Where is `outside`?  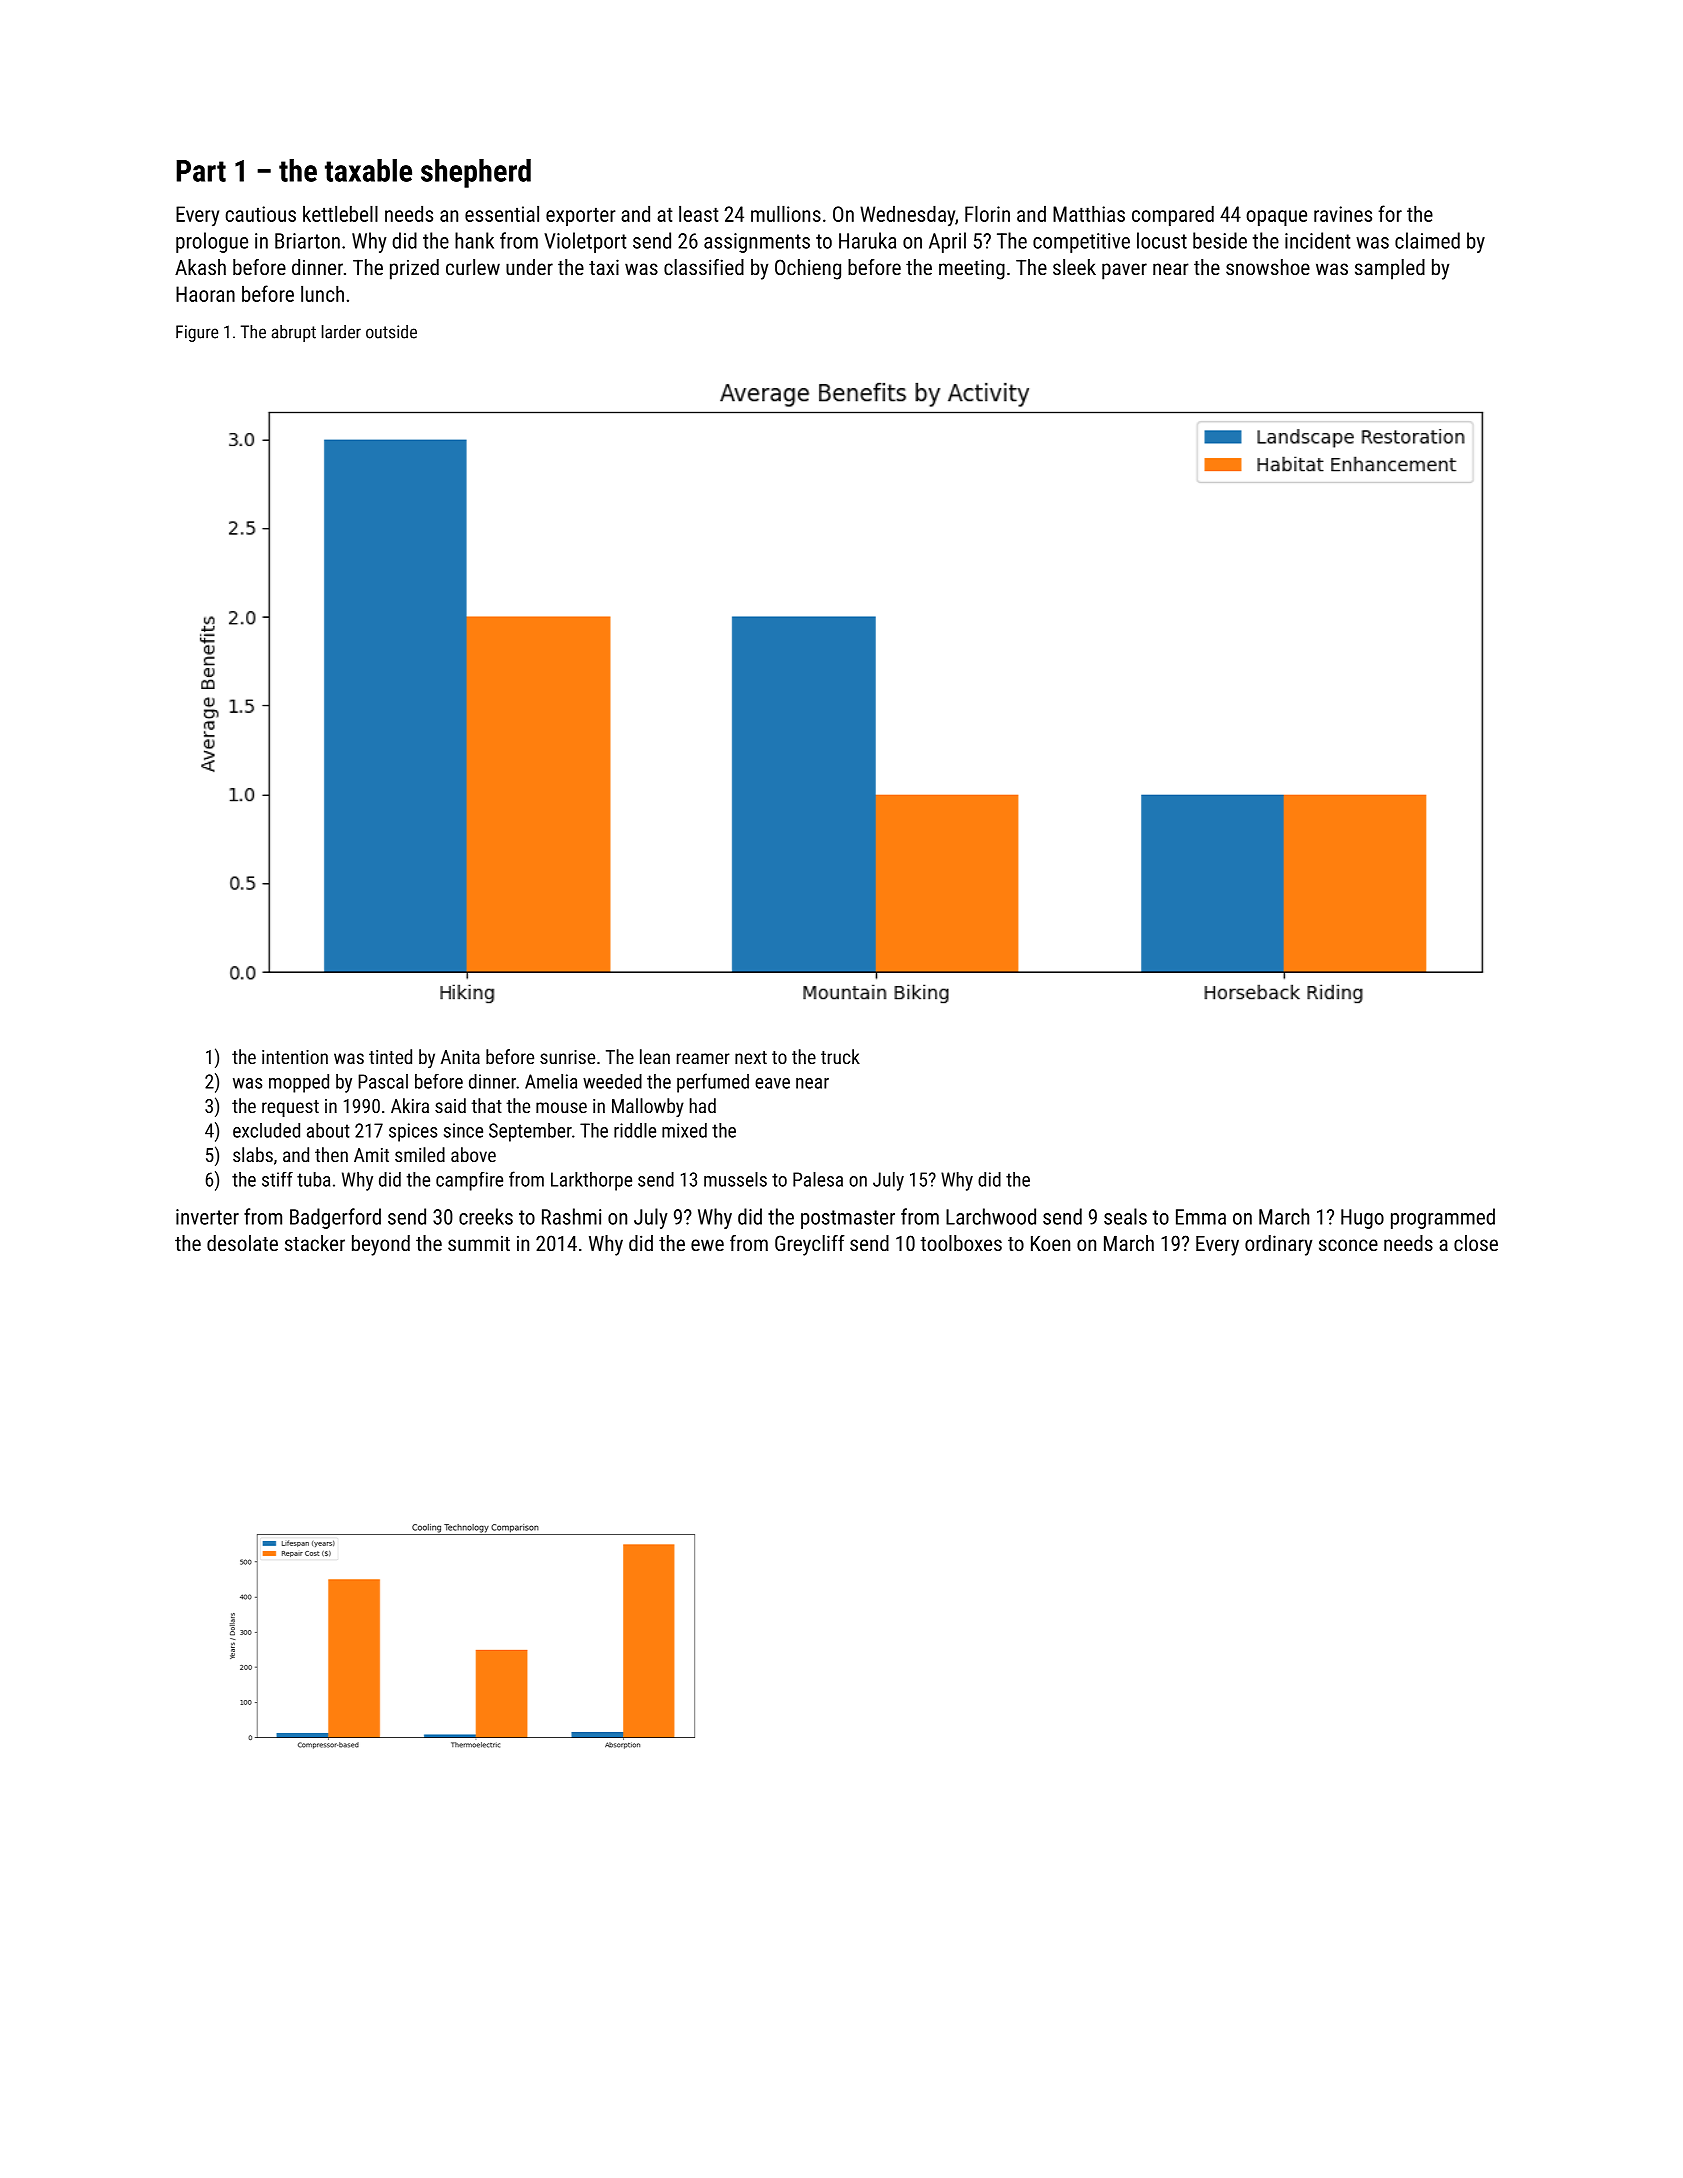
outside is located at coordinates (391, 332).
